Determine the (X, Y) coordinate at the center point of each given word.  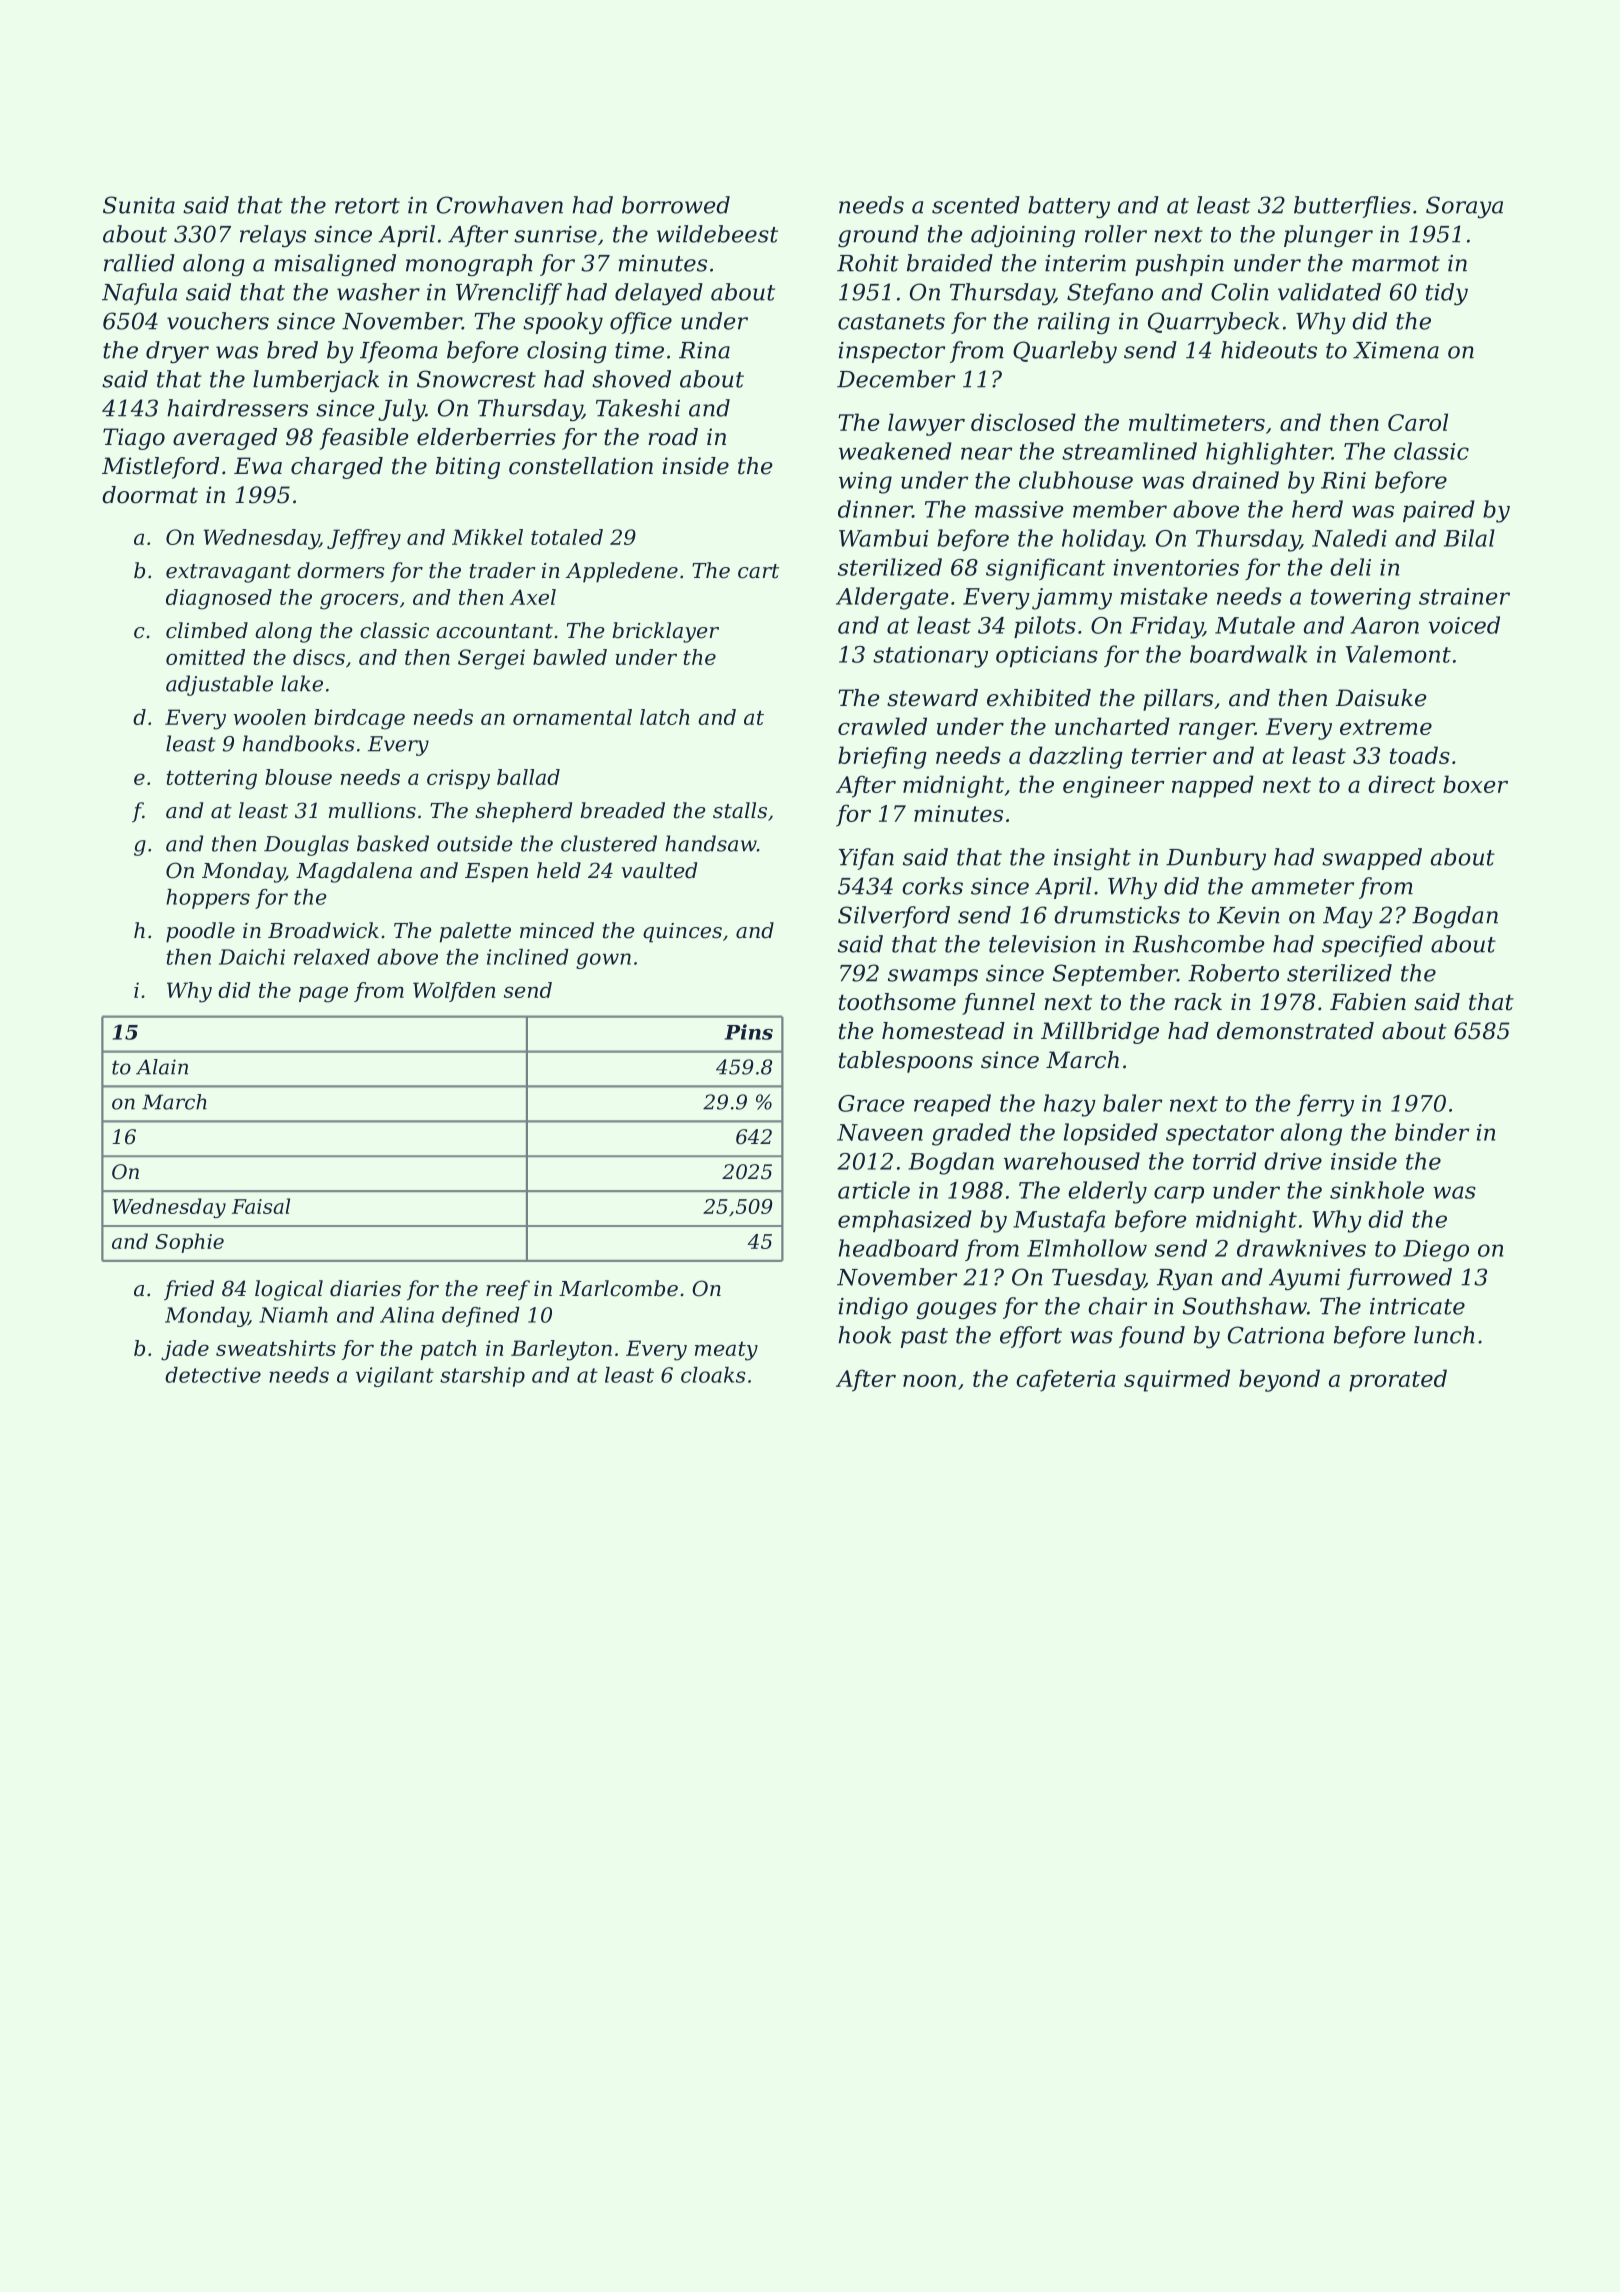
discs (319, 657)
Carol (1418, 422)
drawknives (1301, 1248)
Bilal (1469, 538)
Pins (749, 1032)
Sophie (189, 1243)
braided (950, 263)
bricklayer (665, 632)
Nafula (139, 294)
